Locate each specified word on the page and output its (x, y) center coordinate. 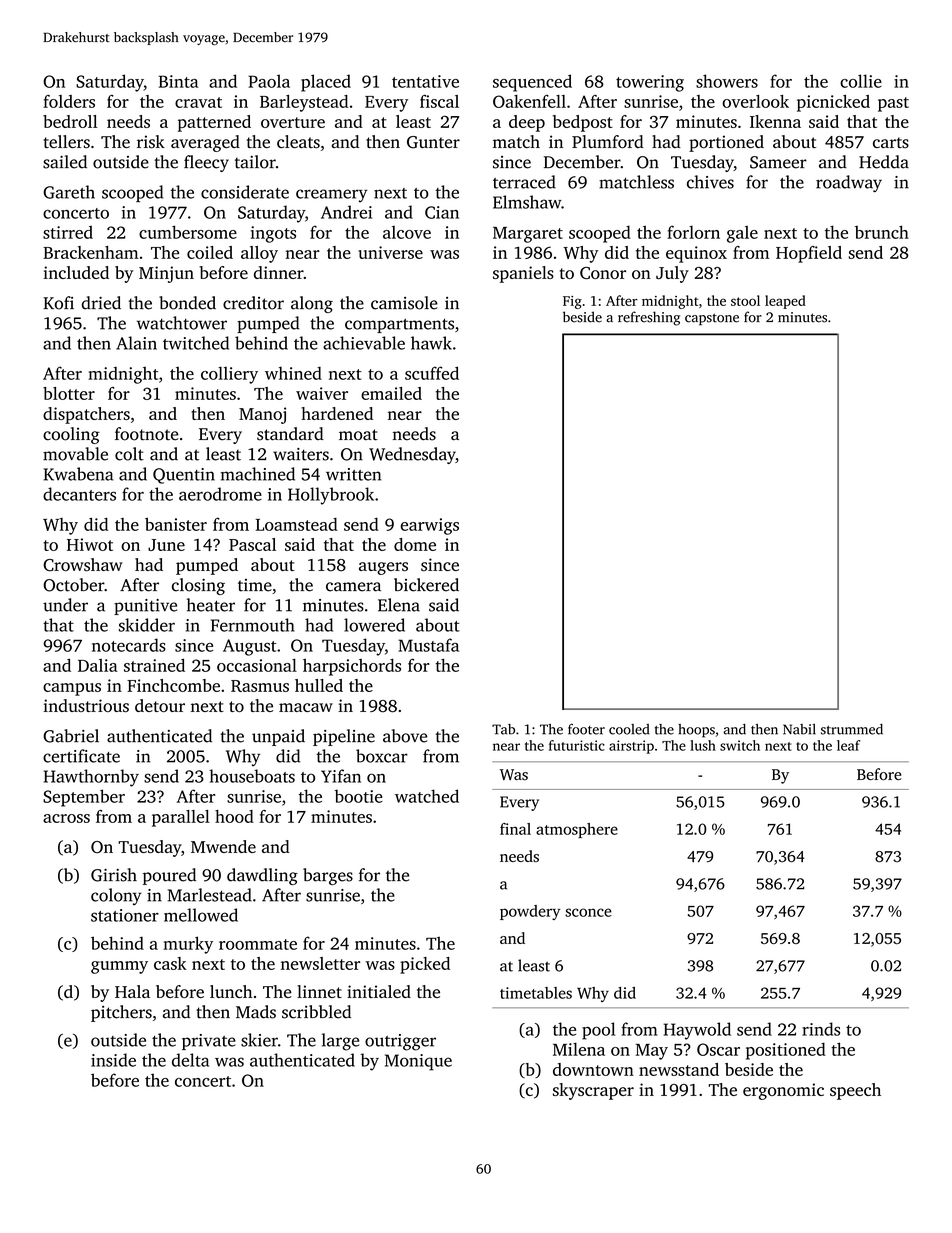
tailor (255, 162)
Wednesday (412, 455)
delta (190, 1060)
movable (75, 454)
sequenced (532, 83)
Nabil (799, 729)
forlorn (693, 232)
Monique (418, 1062)
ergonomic (783, 1091)
